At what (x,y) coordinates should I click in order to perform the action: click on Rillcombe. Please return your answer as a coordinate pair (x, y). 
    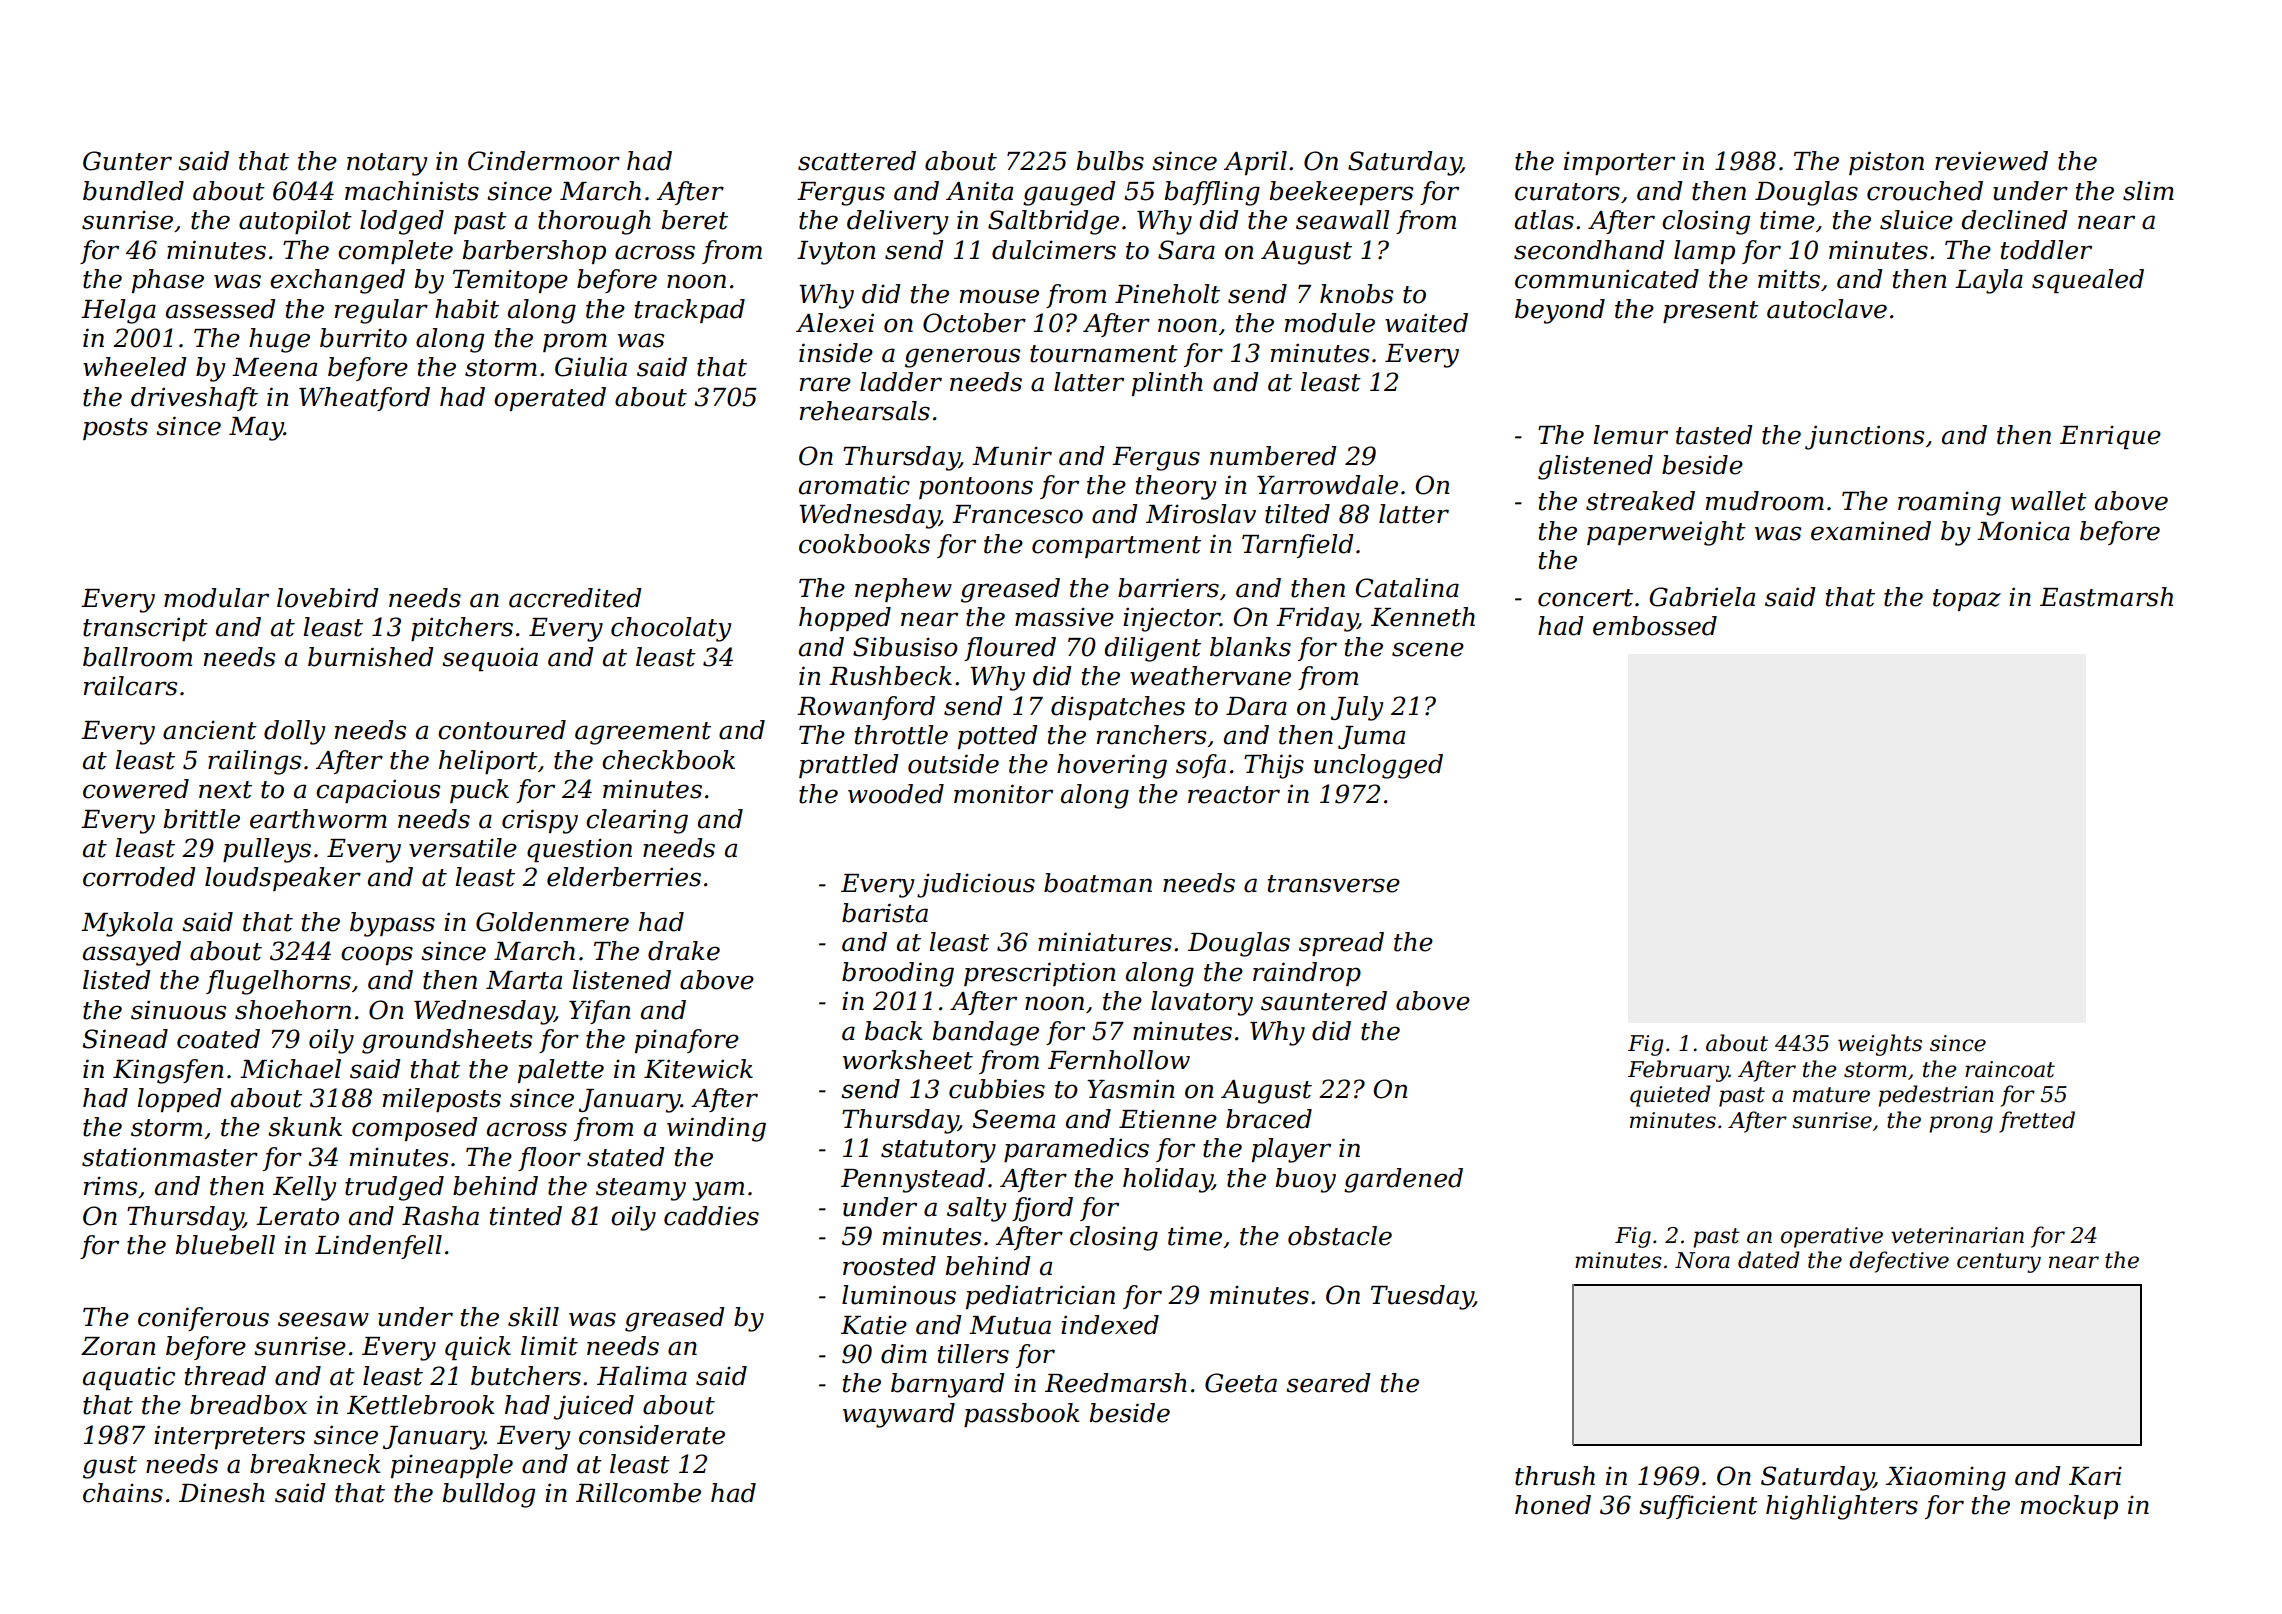
    Looking at the image, I should click on (638, 1493).
